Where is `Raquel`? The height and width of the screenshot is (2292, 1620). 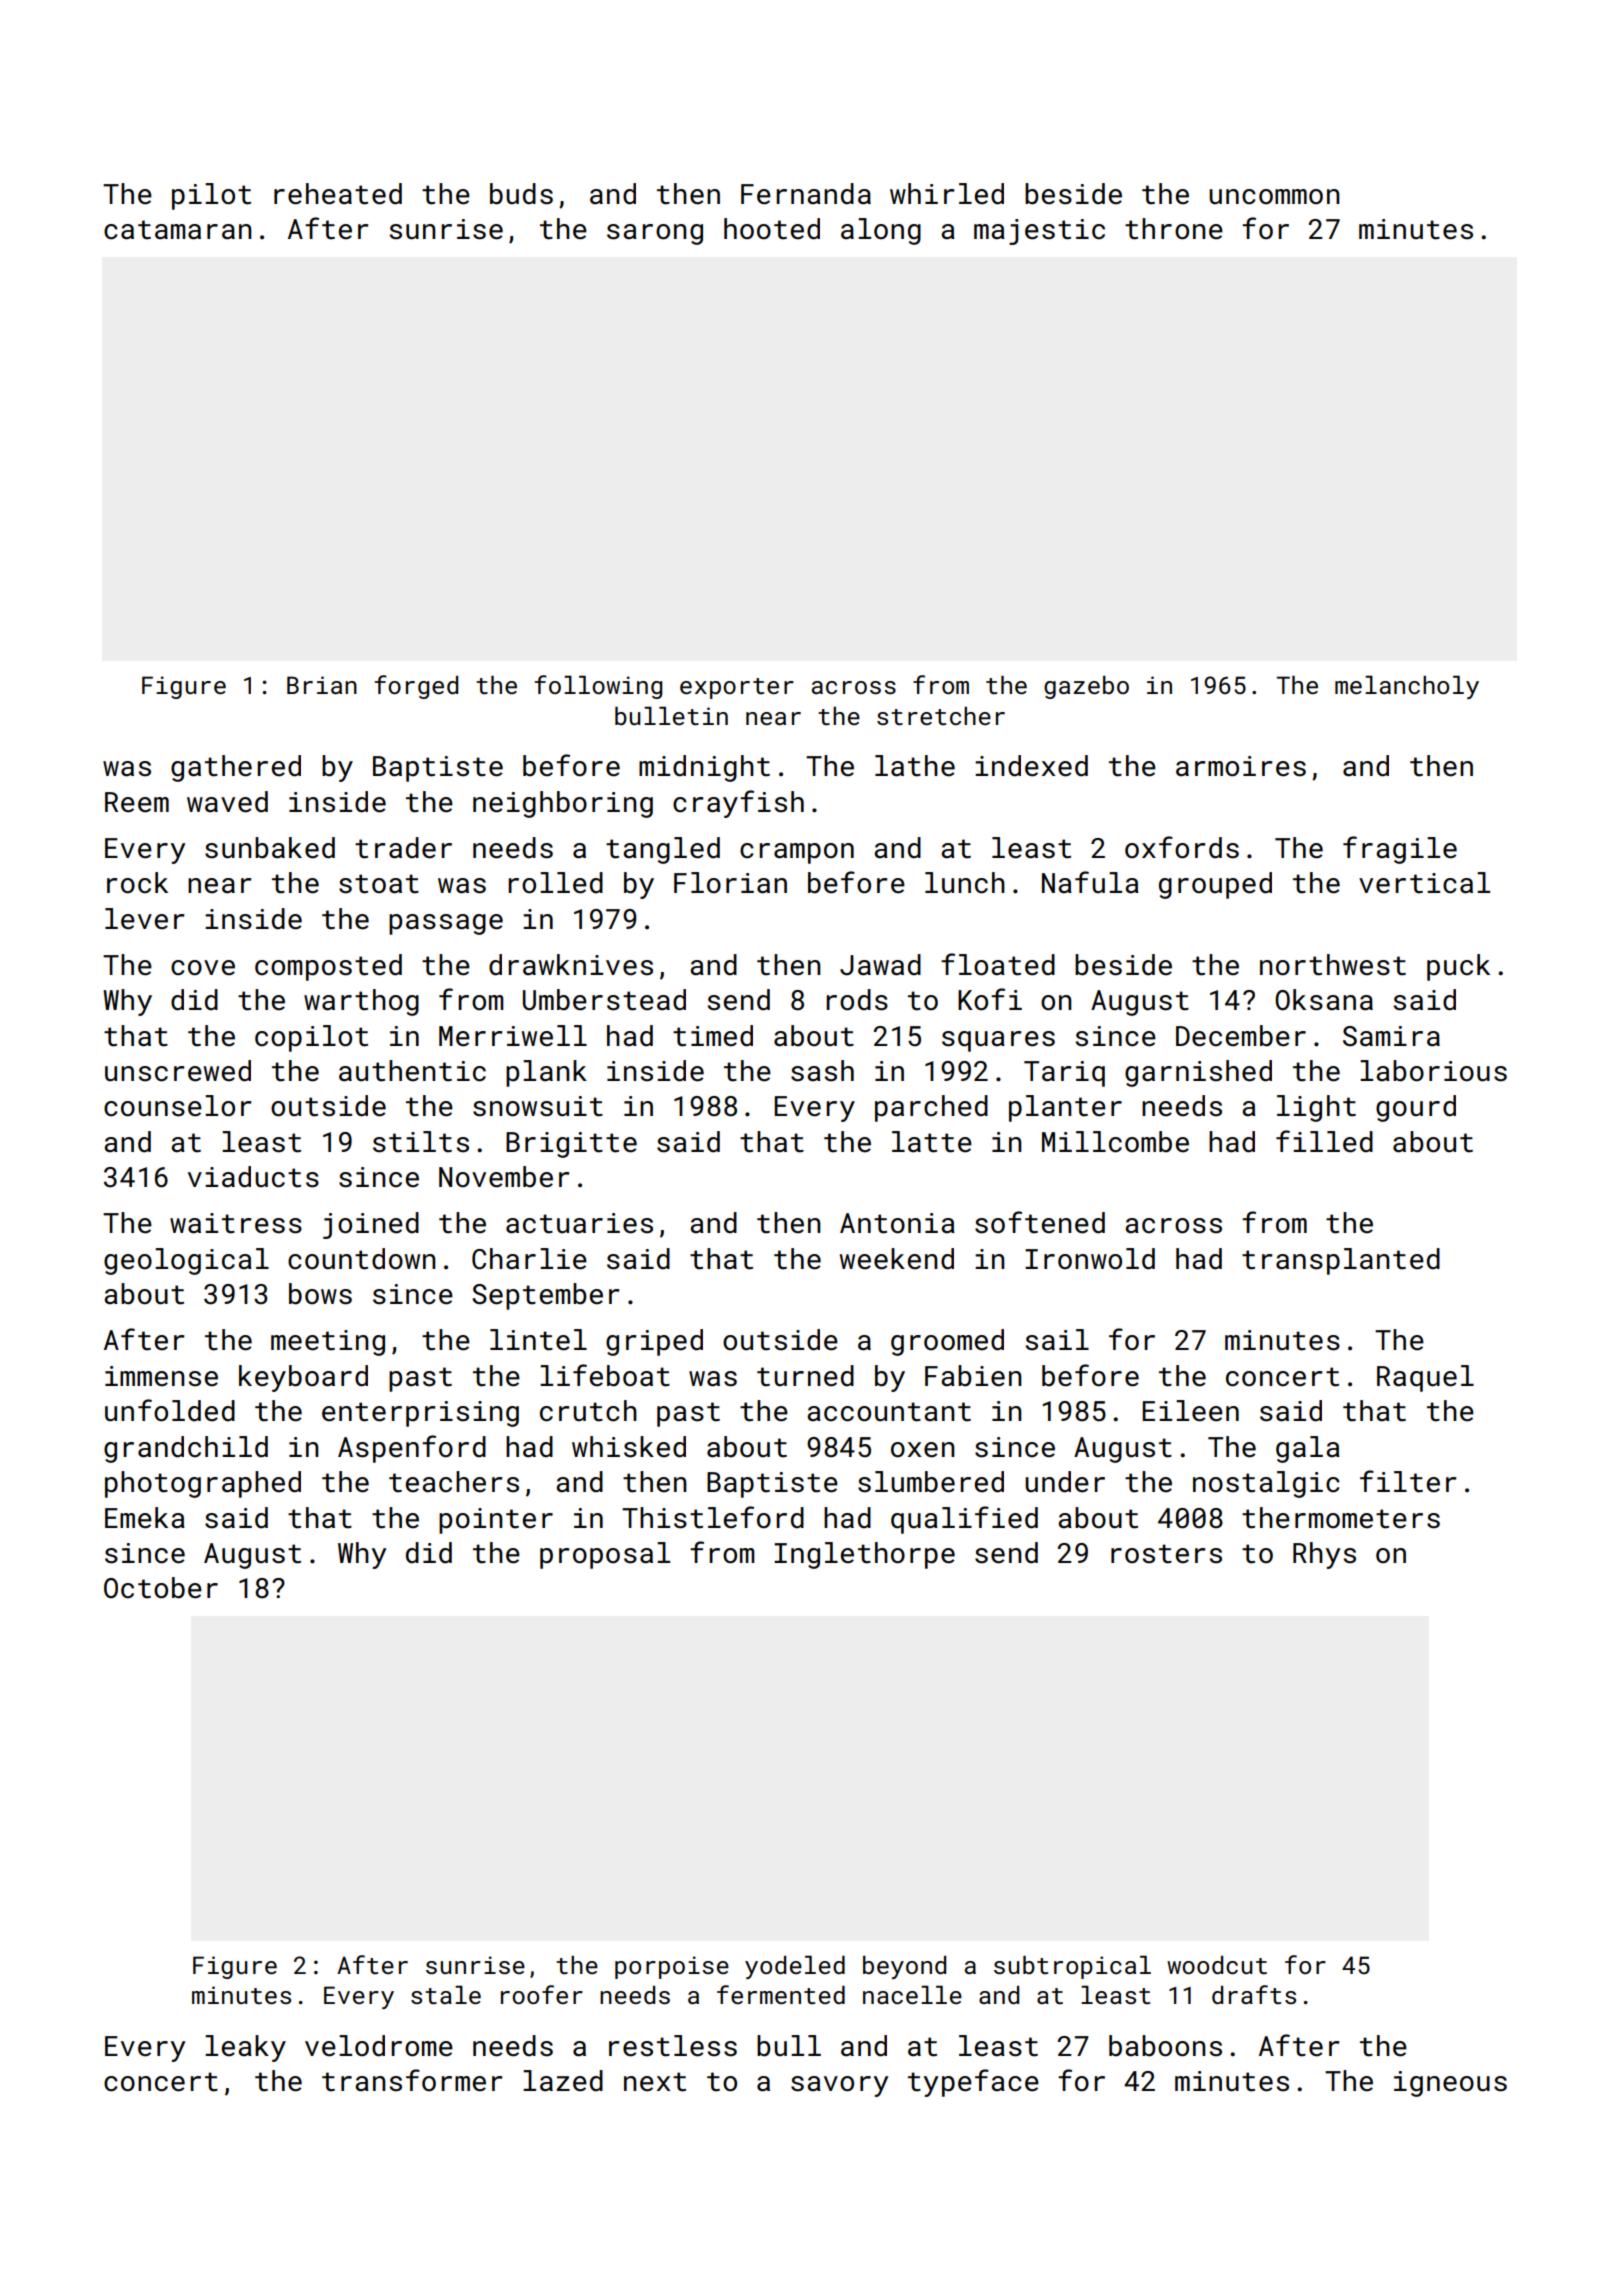 Raquel is located at coordinates (1425, 1378).
